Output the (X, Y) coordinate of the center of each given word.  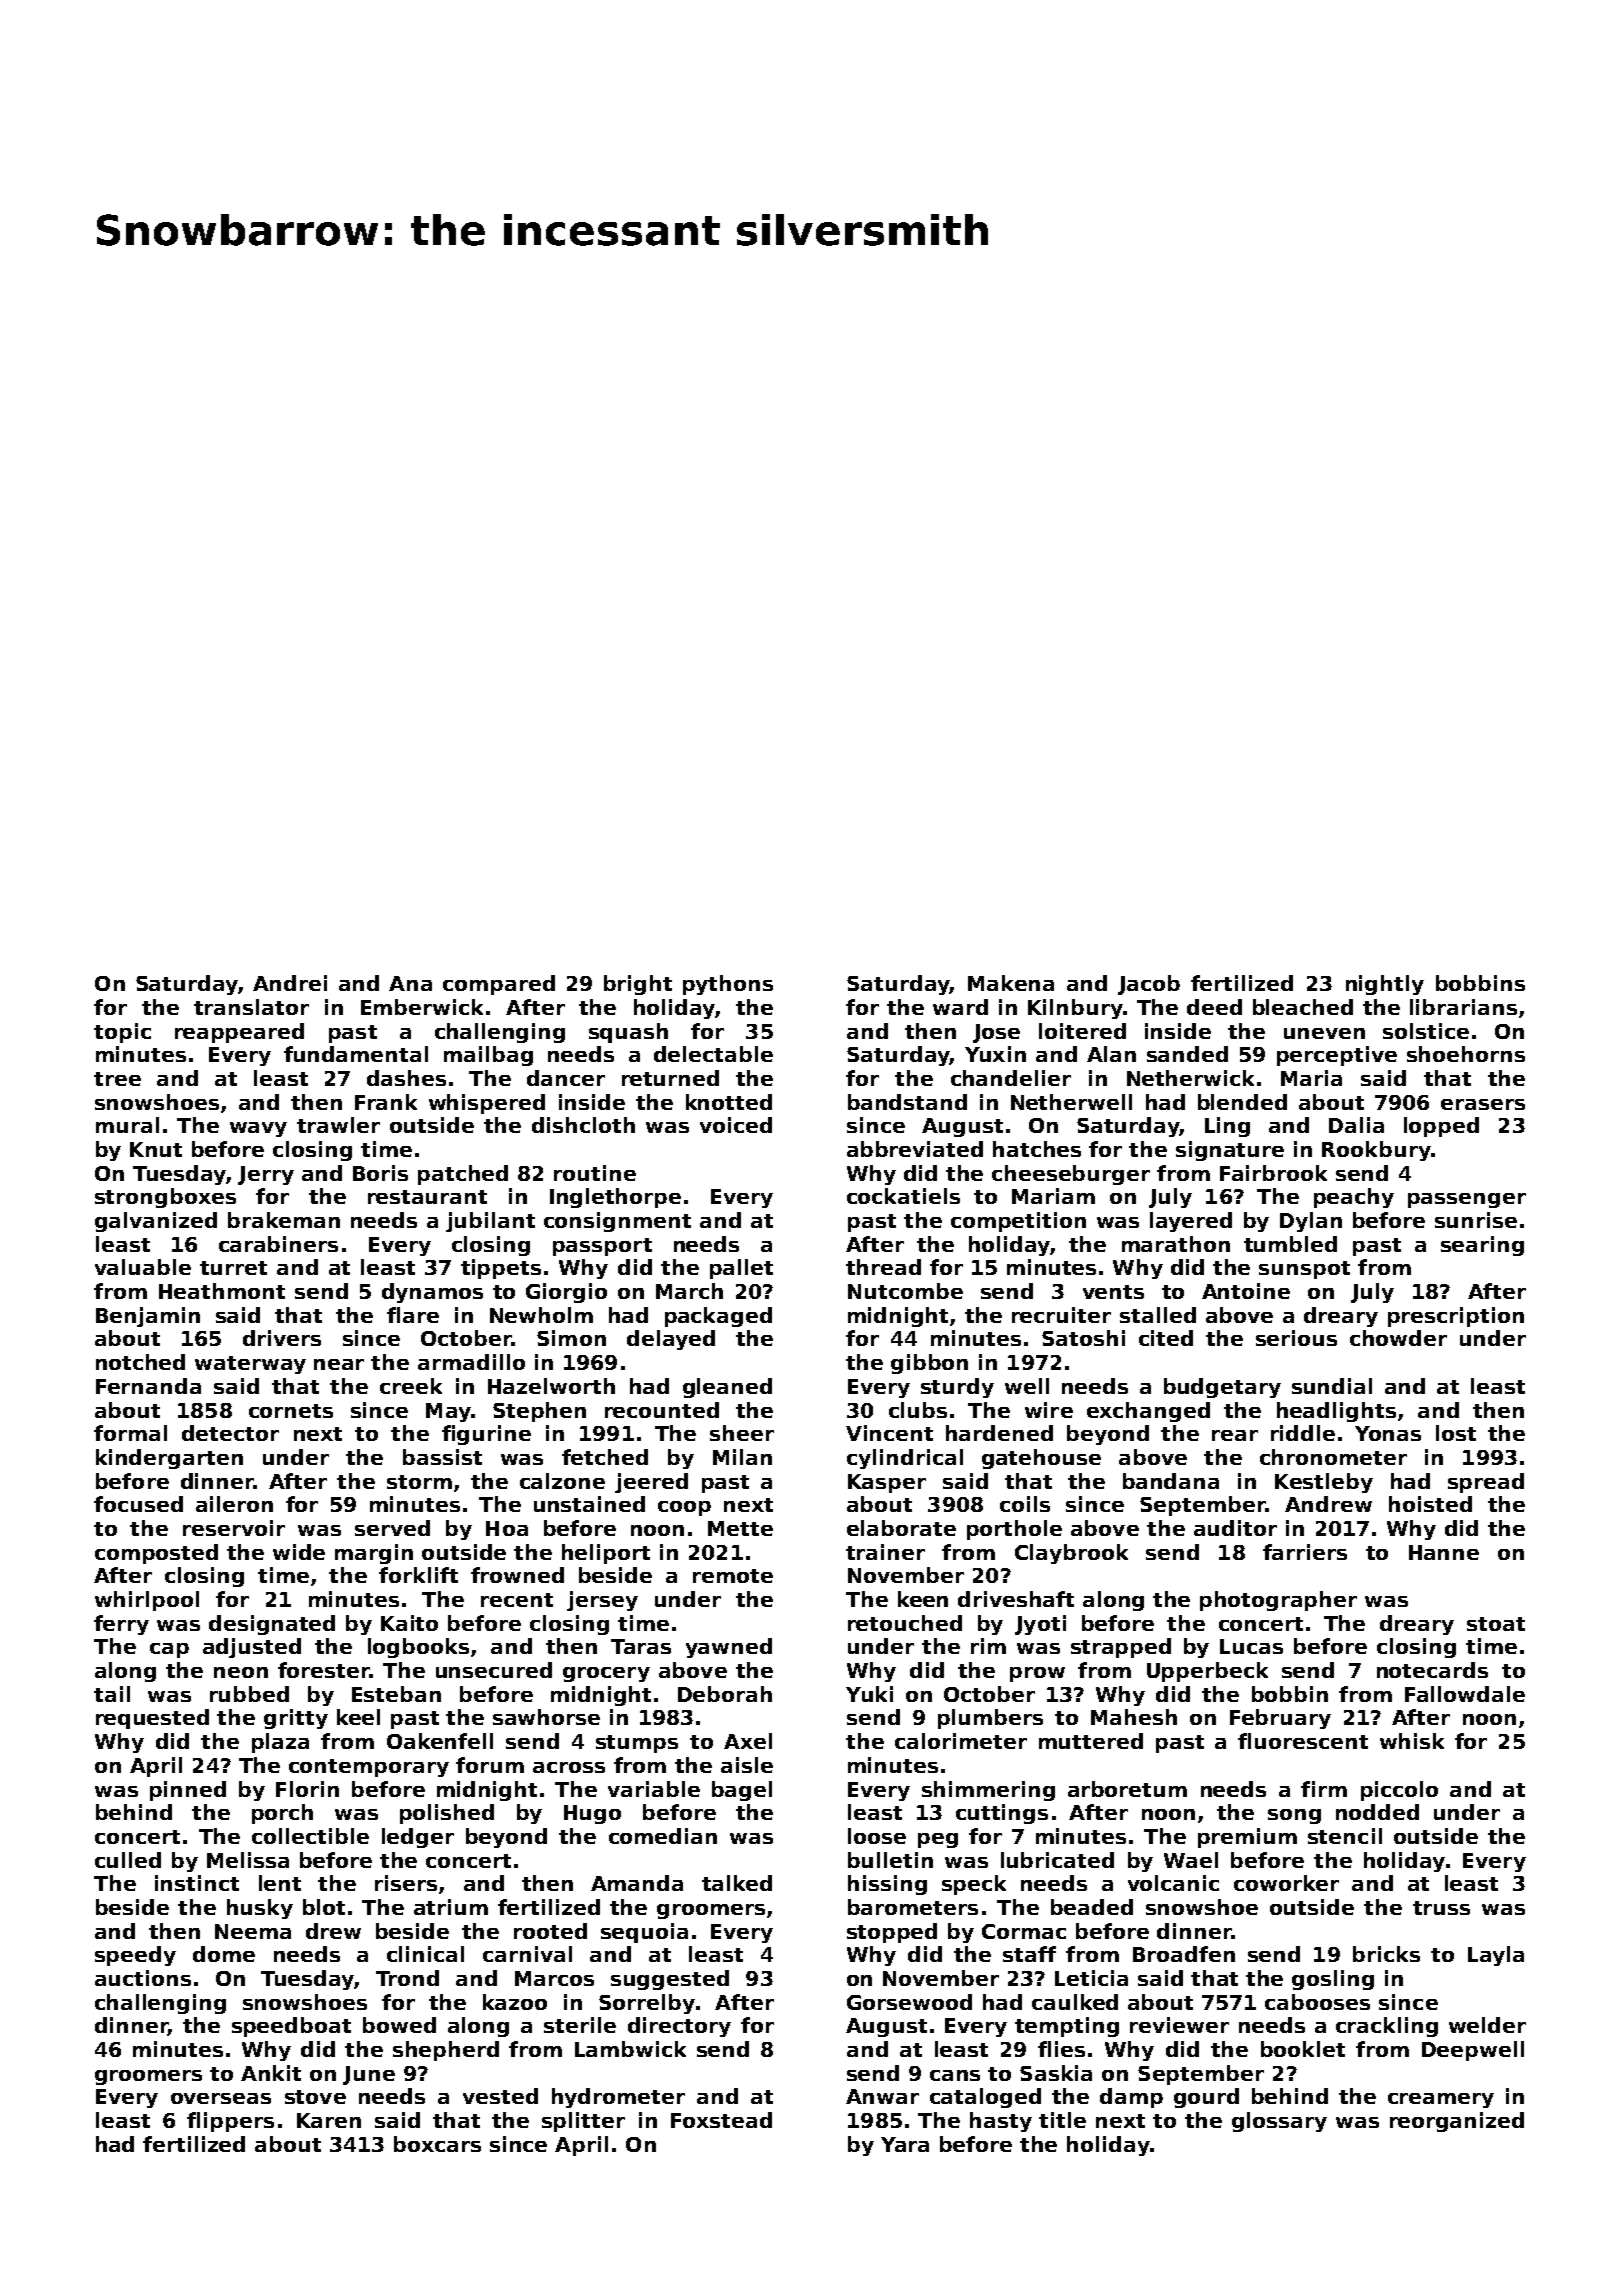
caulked (1075, 2002)
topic (122, 1033)
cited (1166, 1338)
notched (140, 1362)
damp (1131, 2098)
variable (654, 1789)
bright (638, 985)
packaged (718, 1317)
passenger (1467, 1200)
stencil (1345, 1836)
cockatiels (903, 1196)
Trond (407, 1978)
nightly (1385, 985)
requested (152, 1719)
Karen (329, 2120)
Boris (380, 1173)
